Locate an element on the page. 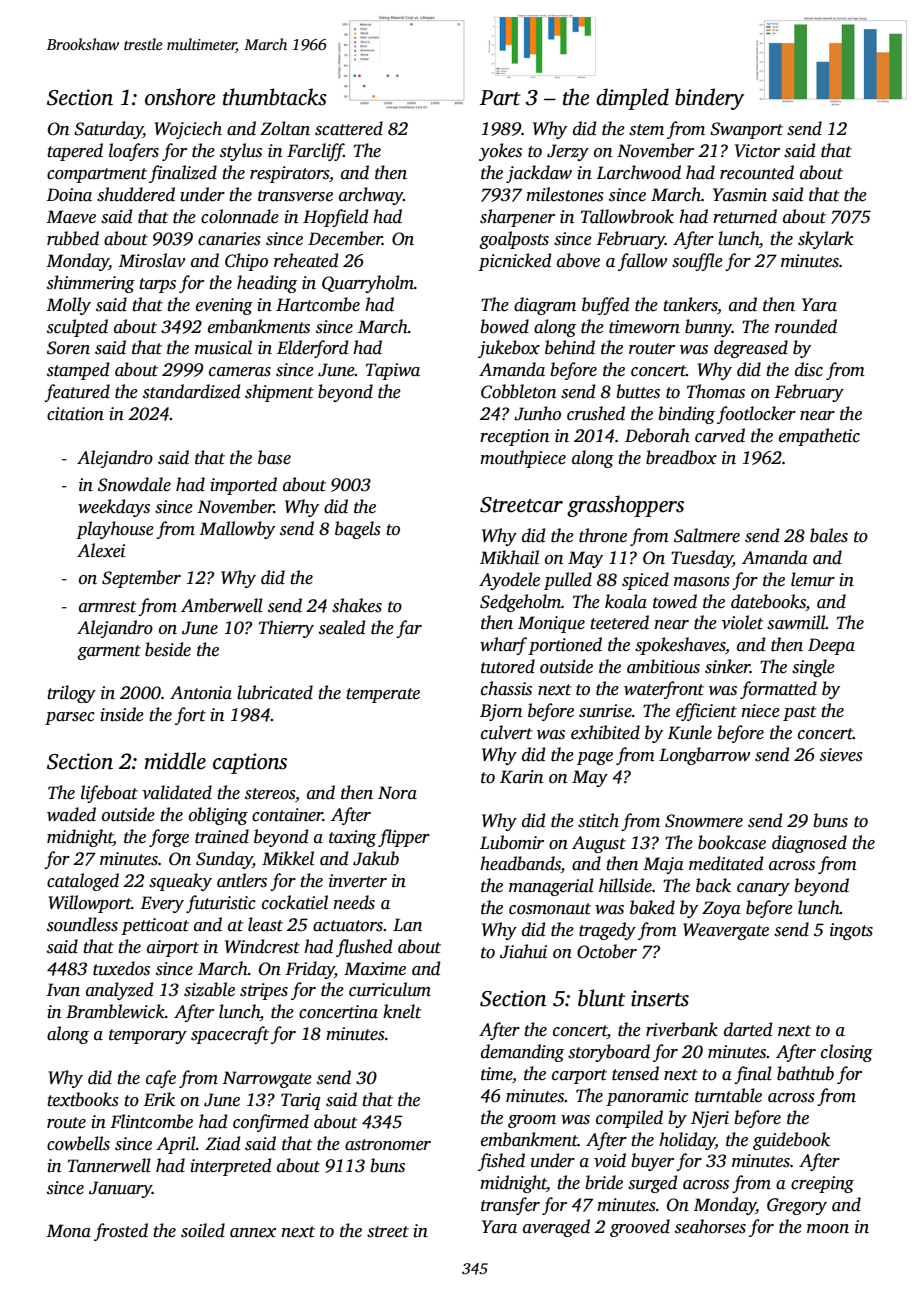  inside is located at coordinates (122, 714).
